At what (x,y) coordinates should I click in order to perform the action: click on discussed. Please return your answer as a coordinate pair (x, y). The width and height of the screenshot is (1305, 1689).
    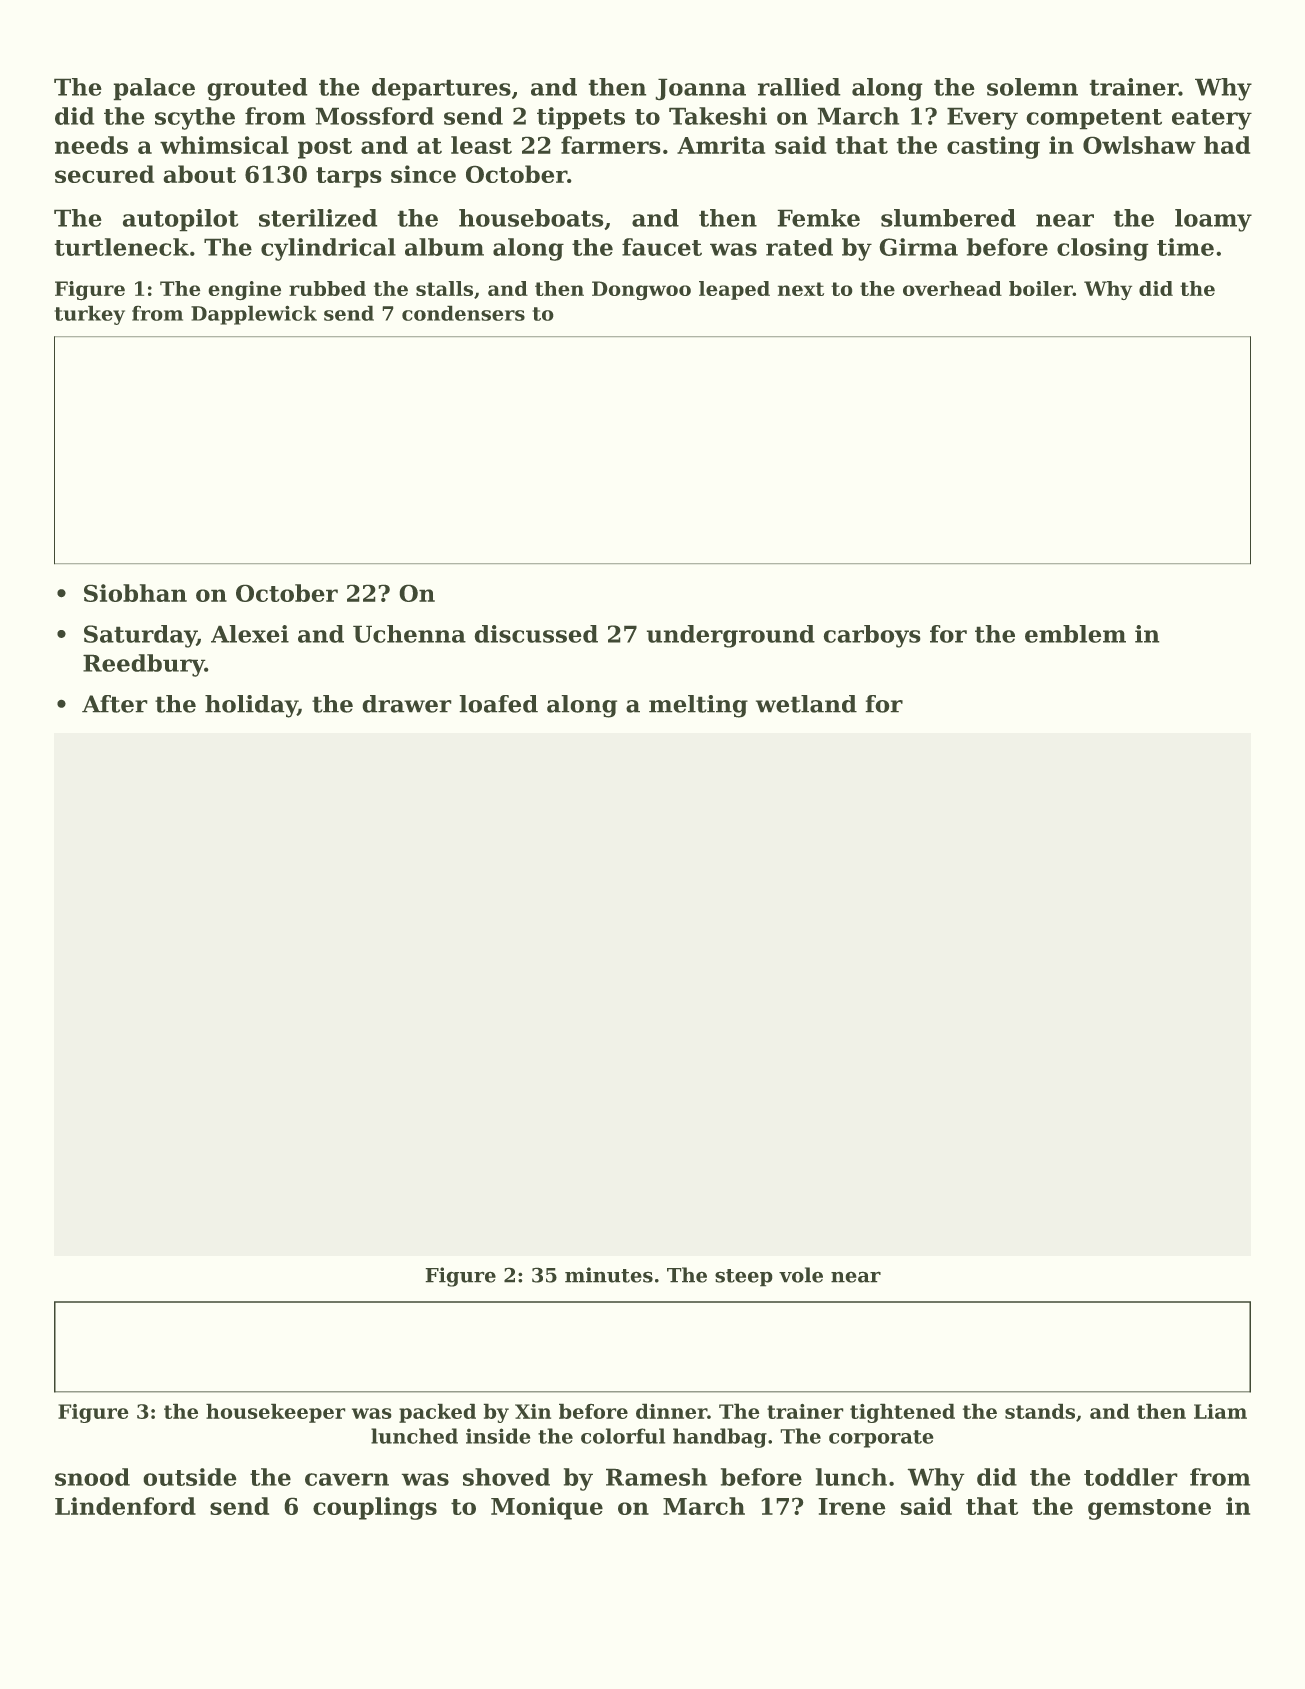
    Looking at the image, I should click on (536, 634).
